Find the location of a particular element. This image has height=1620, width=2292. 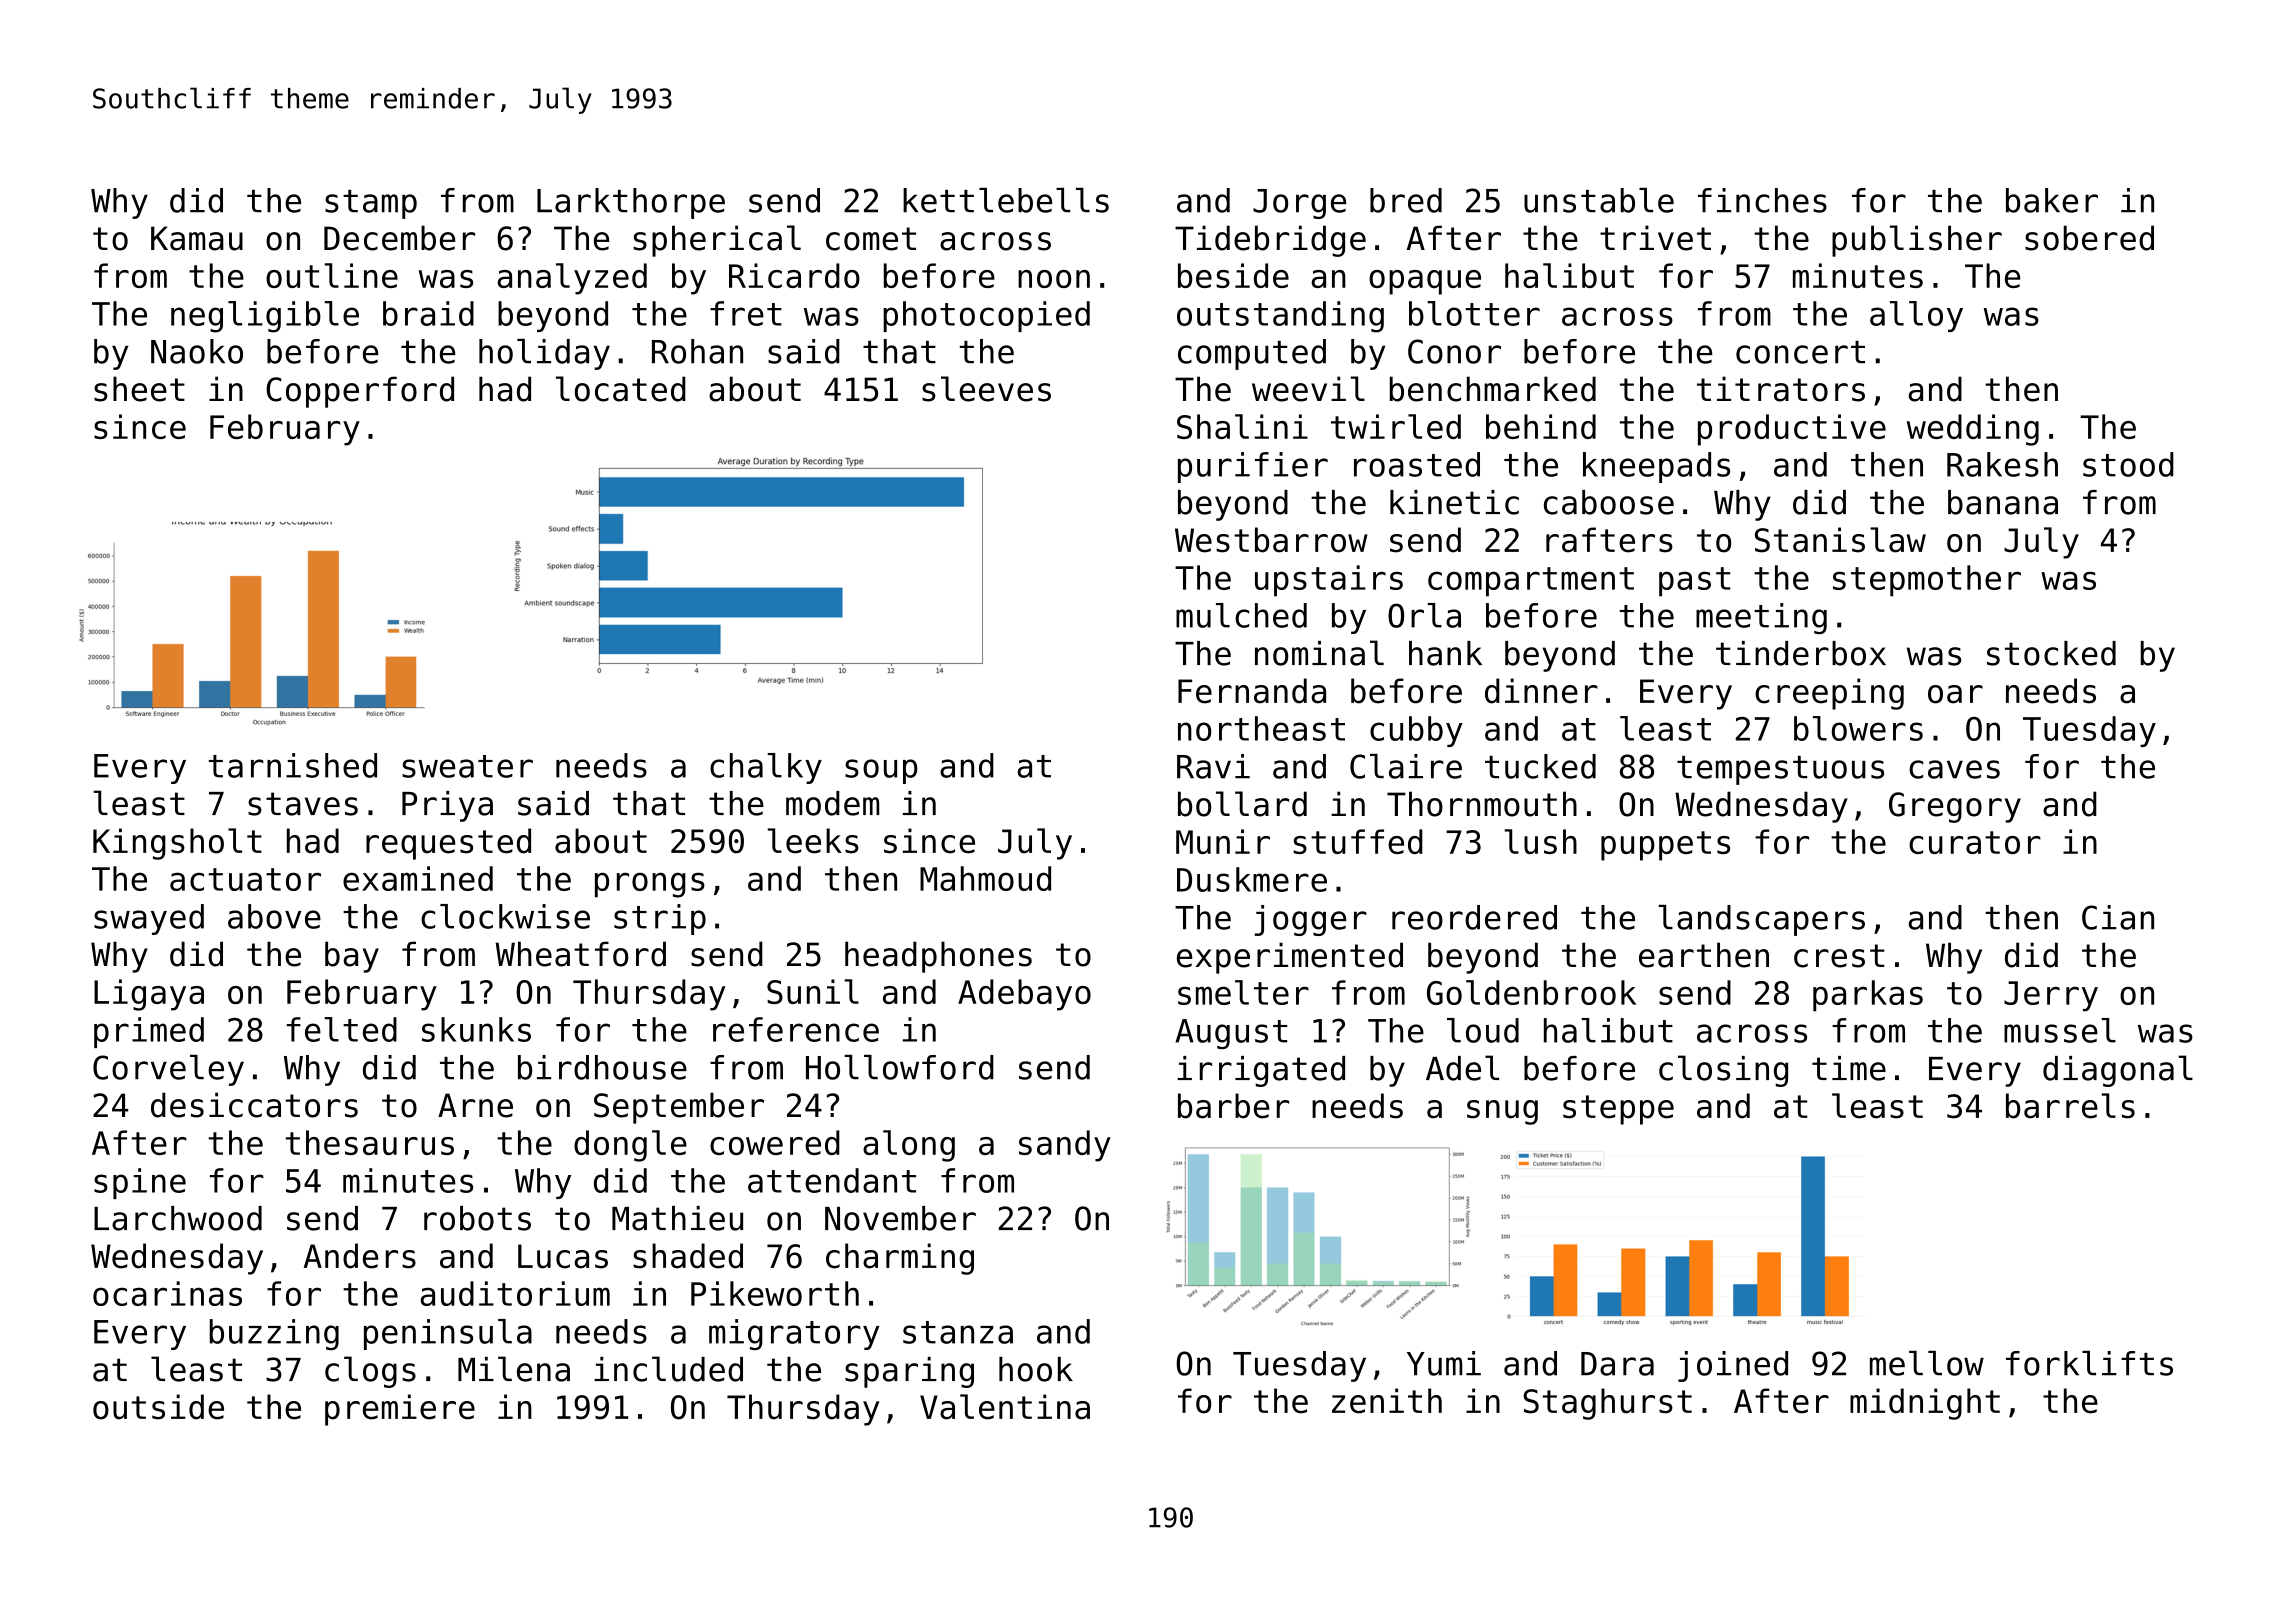

Jerry is located at coordinates (2051, 996).
